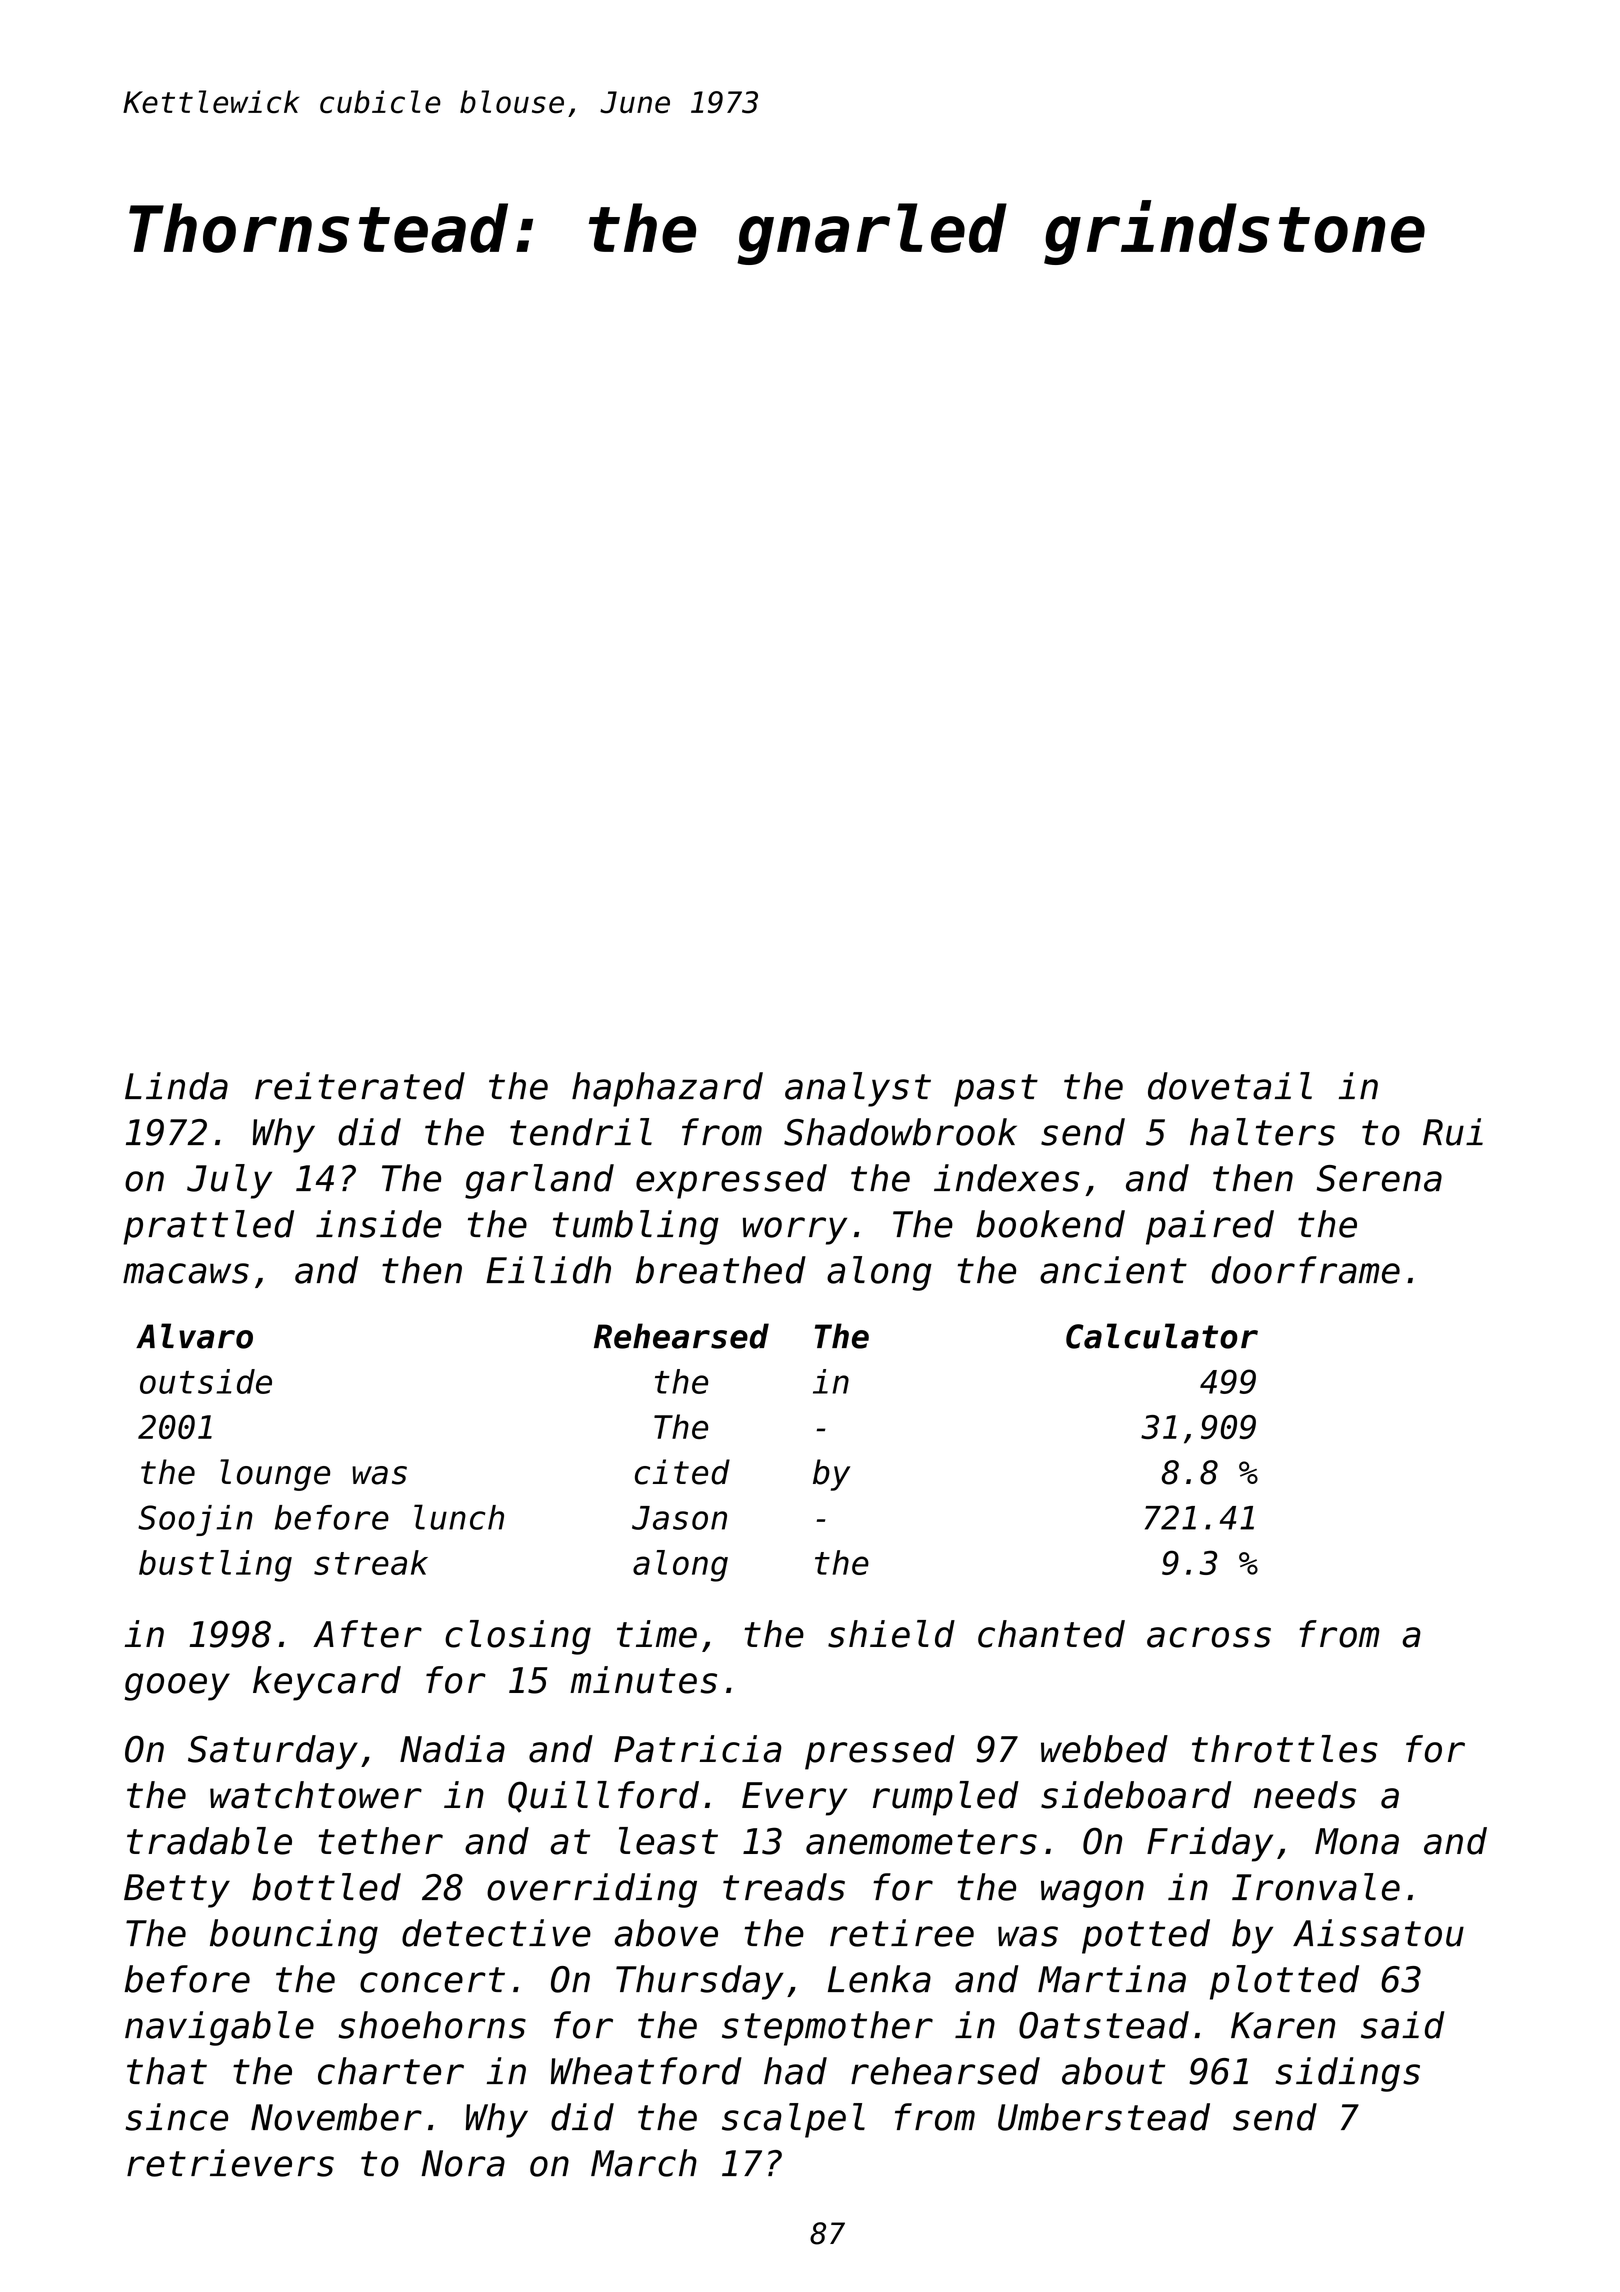 Image resolution: width=1620 pixels, height=2292 pixels. What do you see at coordinates (581, 1132) in the page?
I see `tendril` at bounding box center [581, 1132].
